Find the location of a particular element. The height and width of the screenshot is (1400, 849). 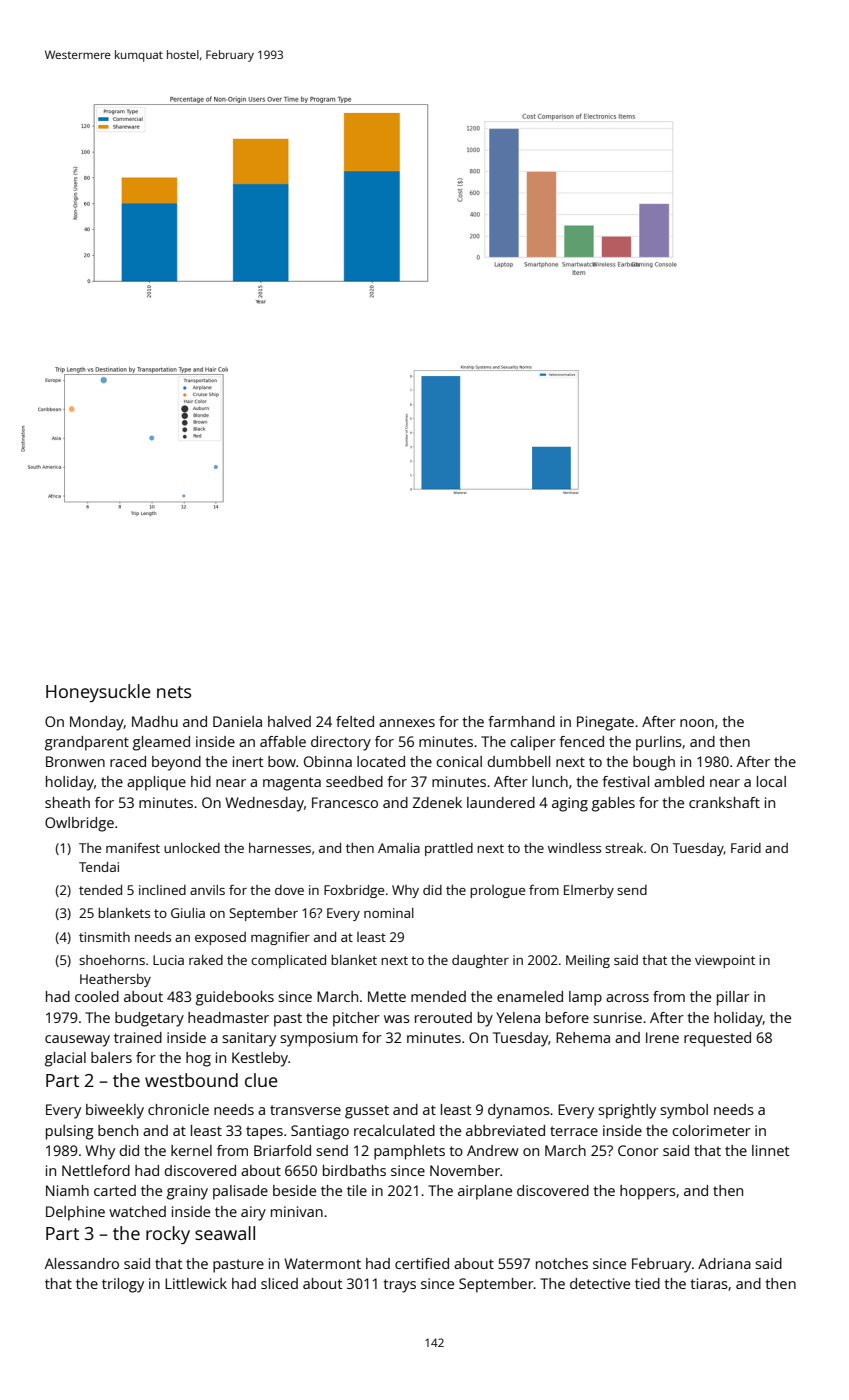

headmaster is located at coordinates (228, 1017).
